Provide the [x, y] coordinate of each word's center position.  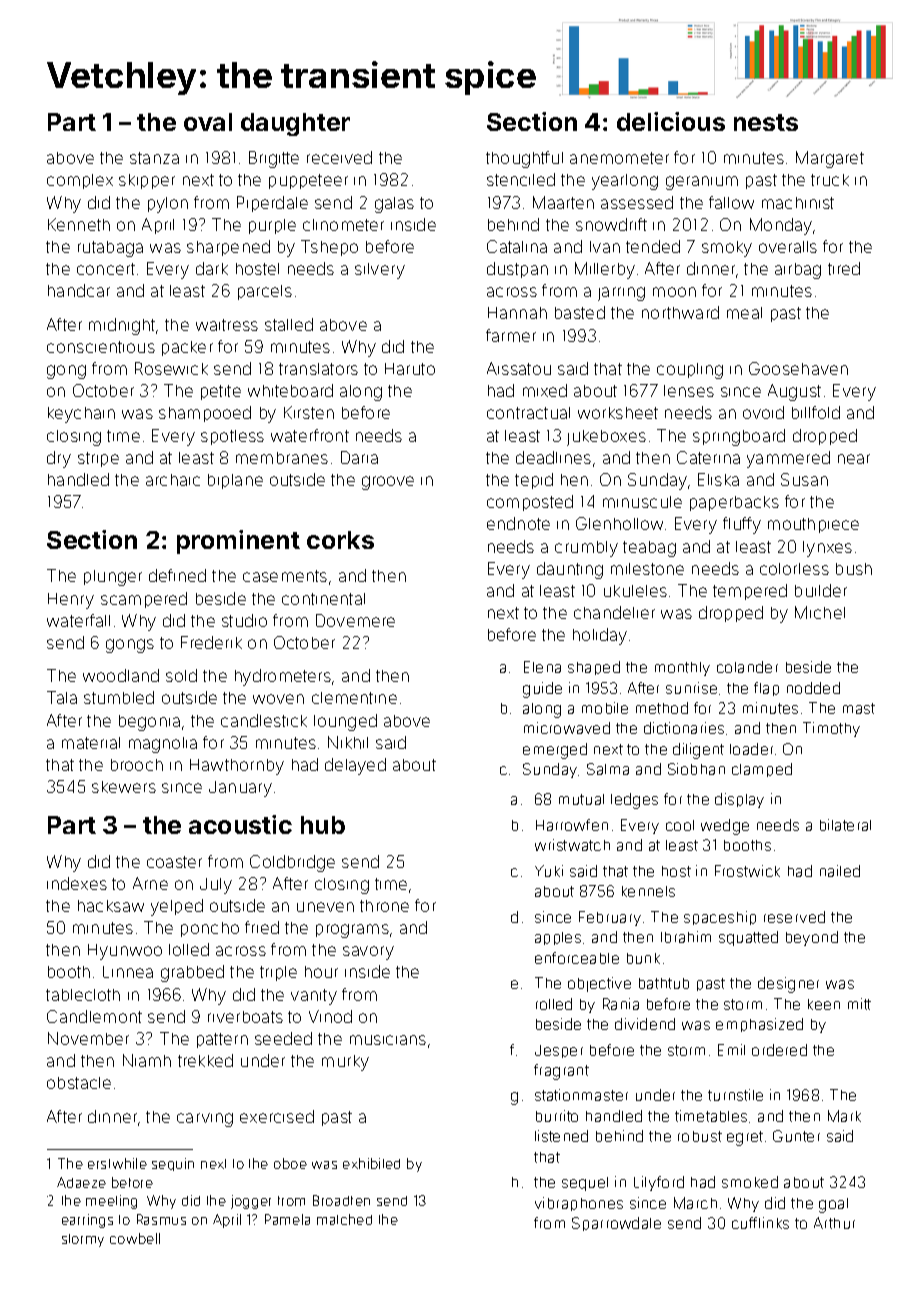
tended [653, 246]
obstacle [79, 1083]
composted [530, 503]
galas [394, 205]
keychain [81, 415]
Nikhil [348, 742]
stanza [154, 158]
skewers [124, 787]
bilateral [845, 825]
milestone [647, 569]
